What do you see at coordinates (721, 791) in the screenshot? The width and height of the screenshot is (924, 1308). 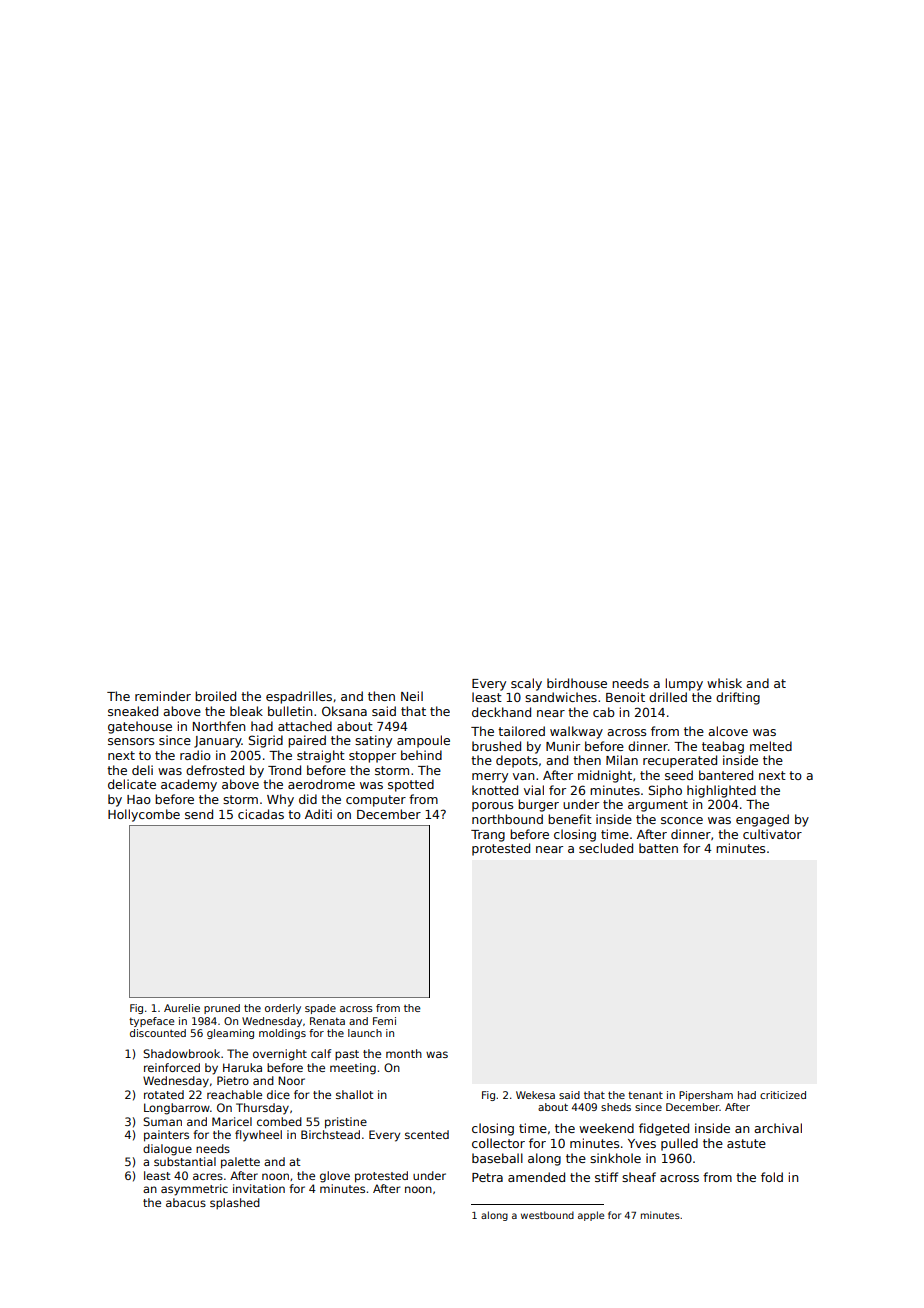 I see `highlighted` at bounding box center [721, 791].
